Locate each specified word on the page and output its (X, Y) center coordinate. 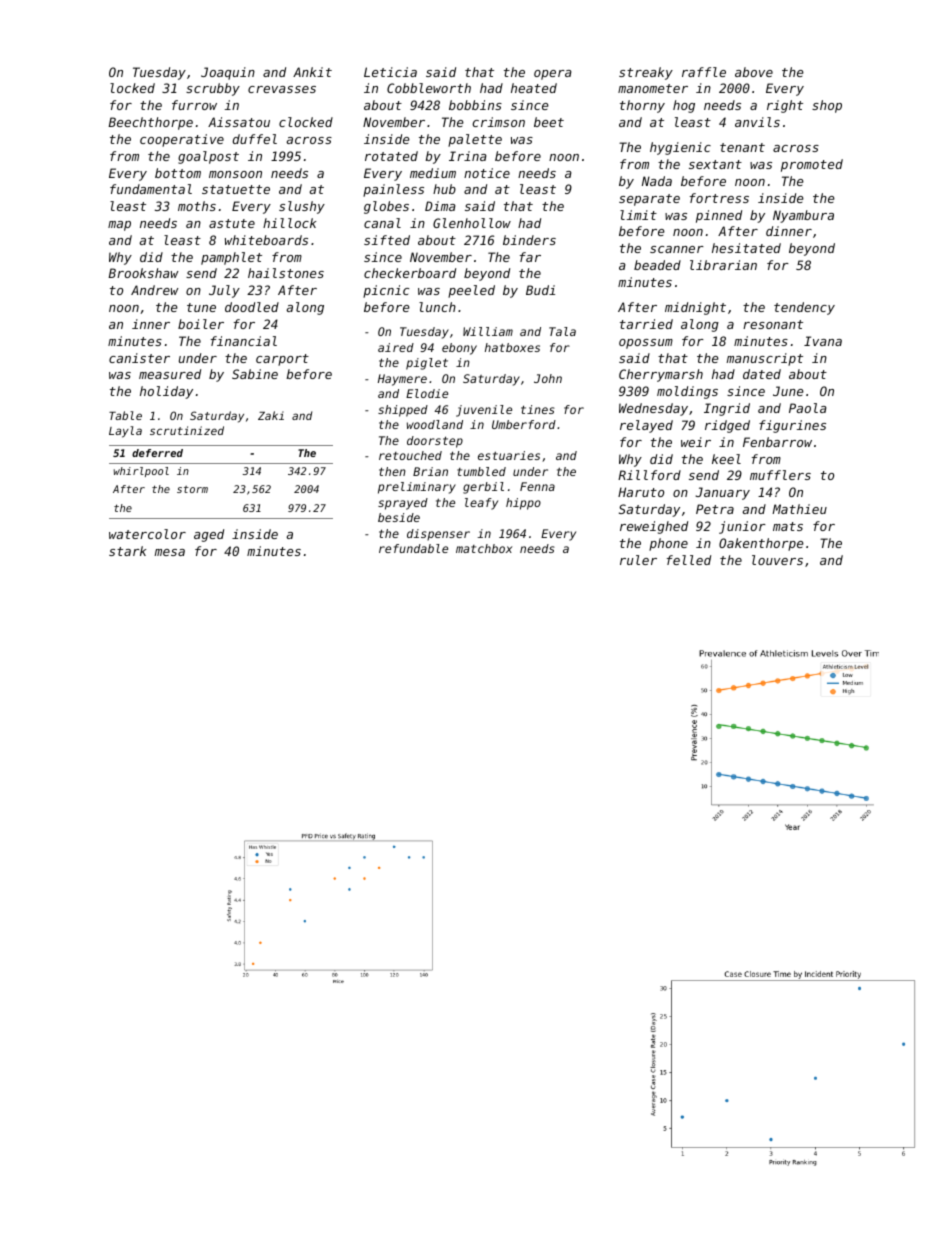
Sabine (255, 374)
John (548, 378)
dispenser (438, 535)
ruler (638, 560)
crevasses (282, 89)
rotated (391, 156)
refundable (413, 548)
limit (638, 215)
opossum (646, 344)
